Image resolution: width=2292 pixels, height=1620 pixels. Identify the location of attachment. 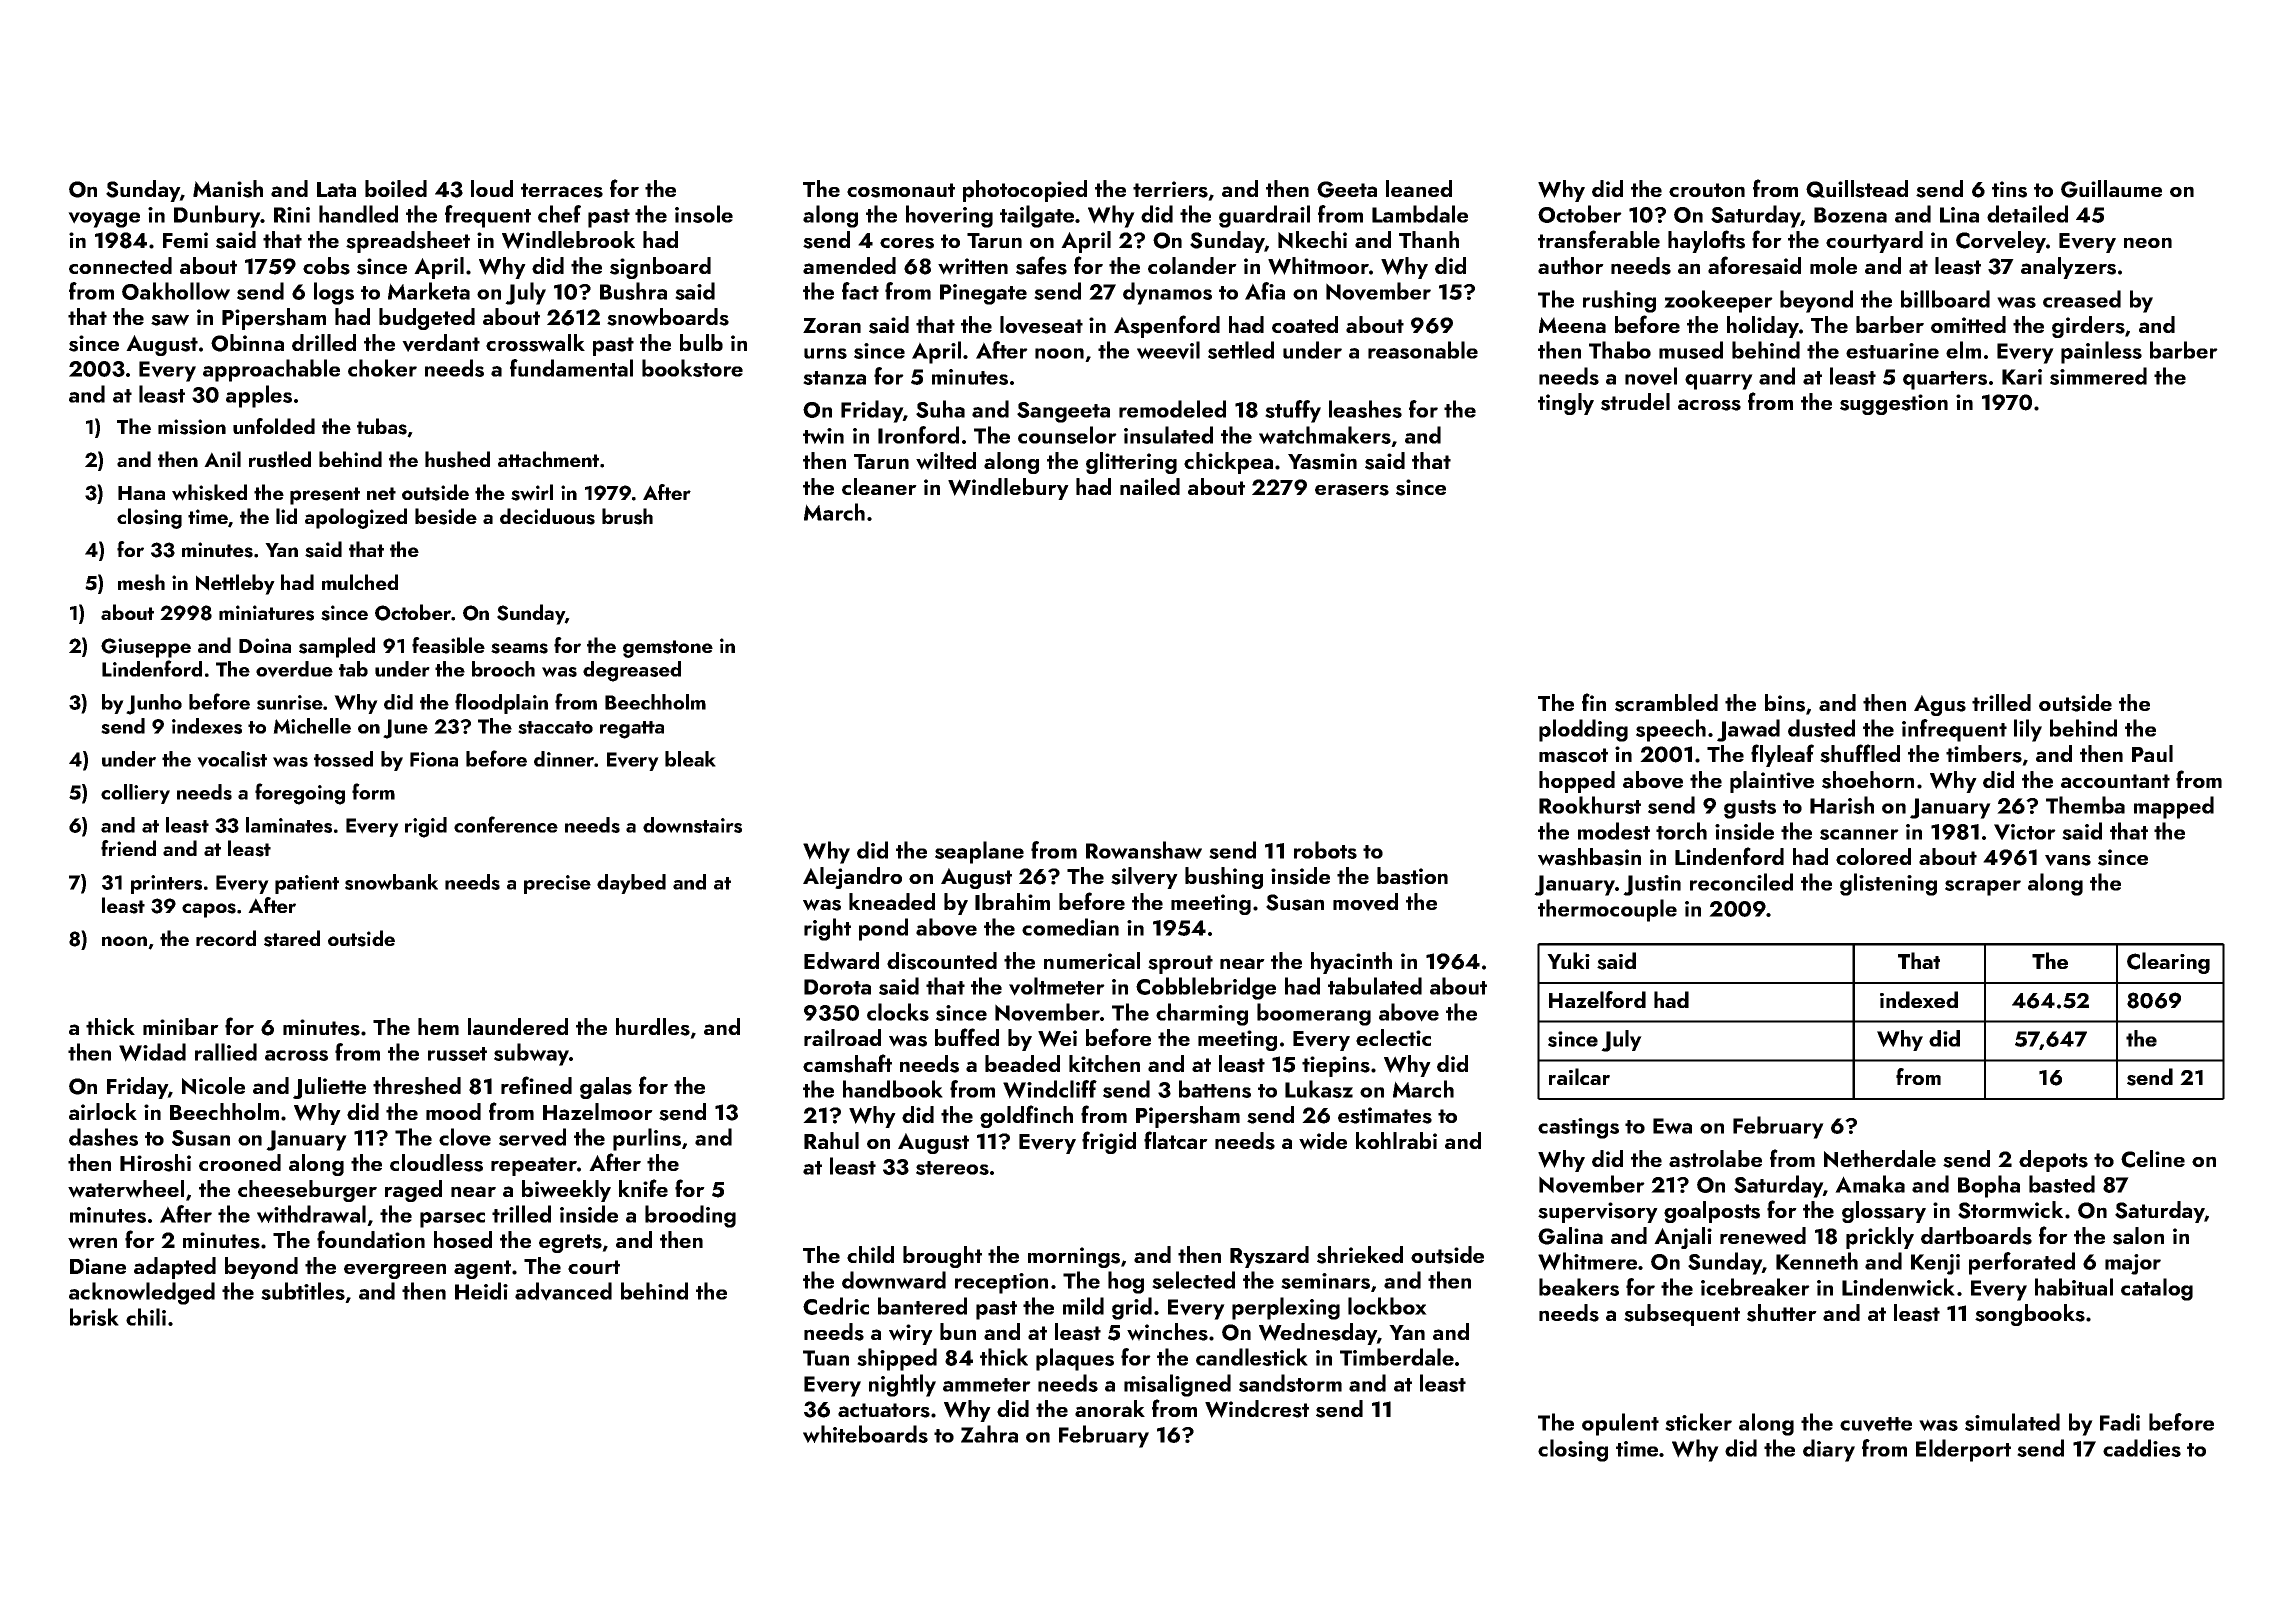
(548, 459).
